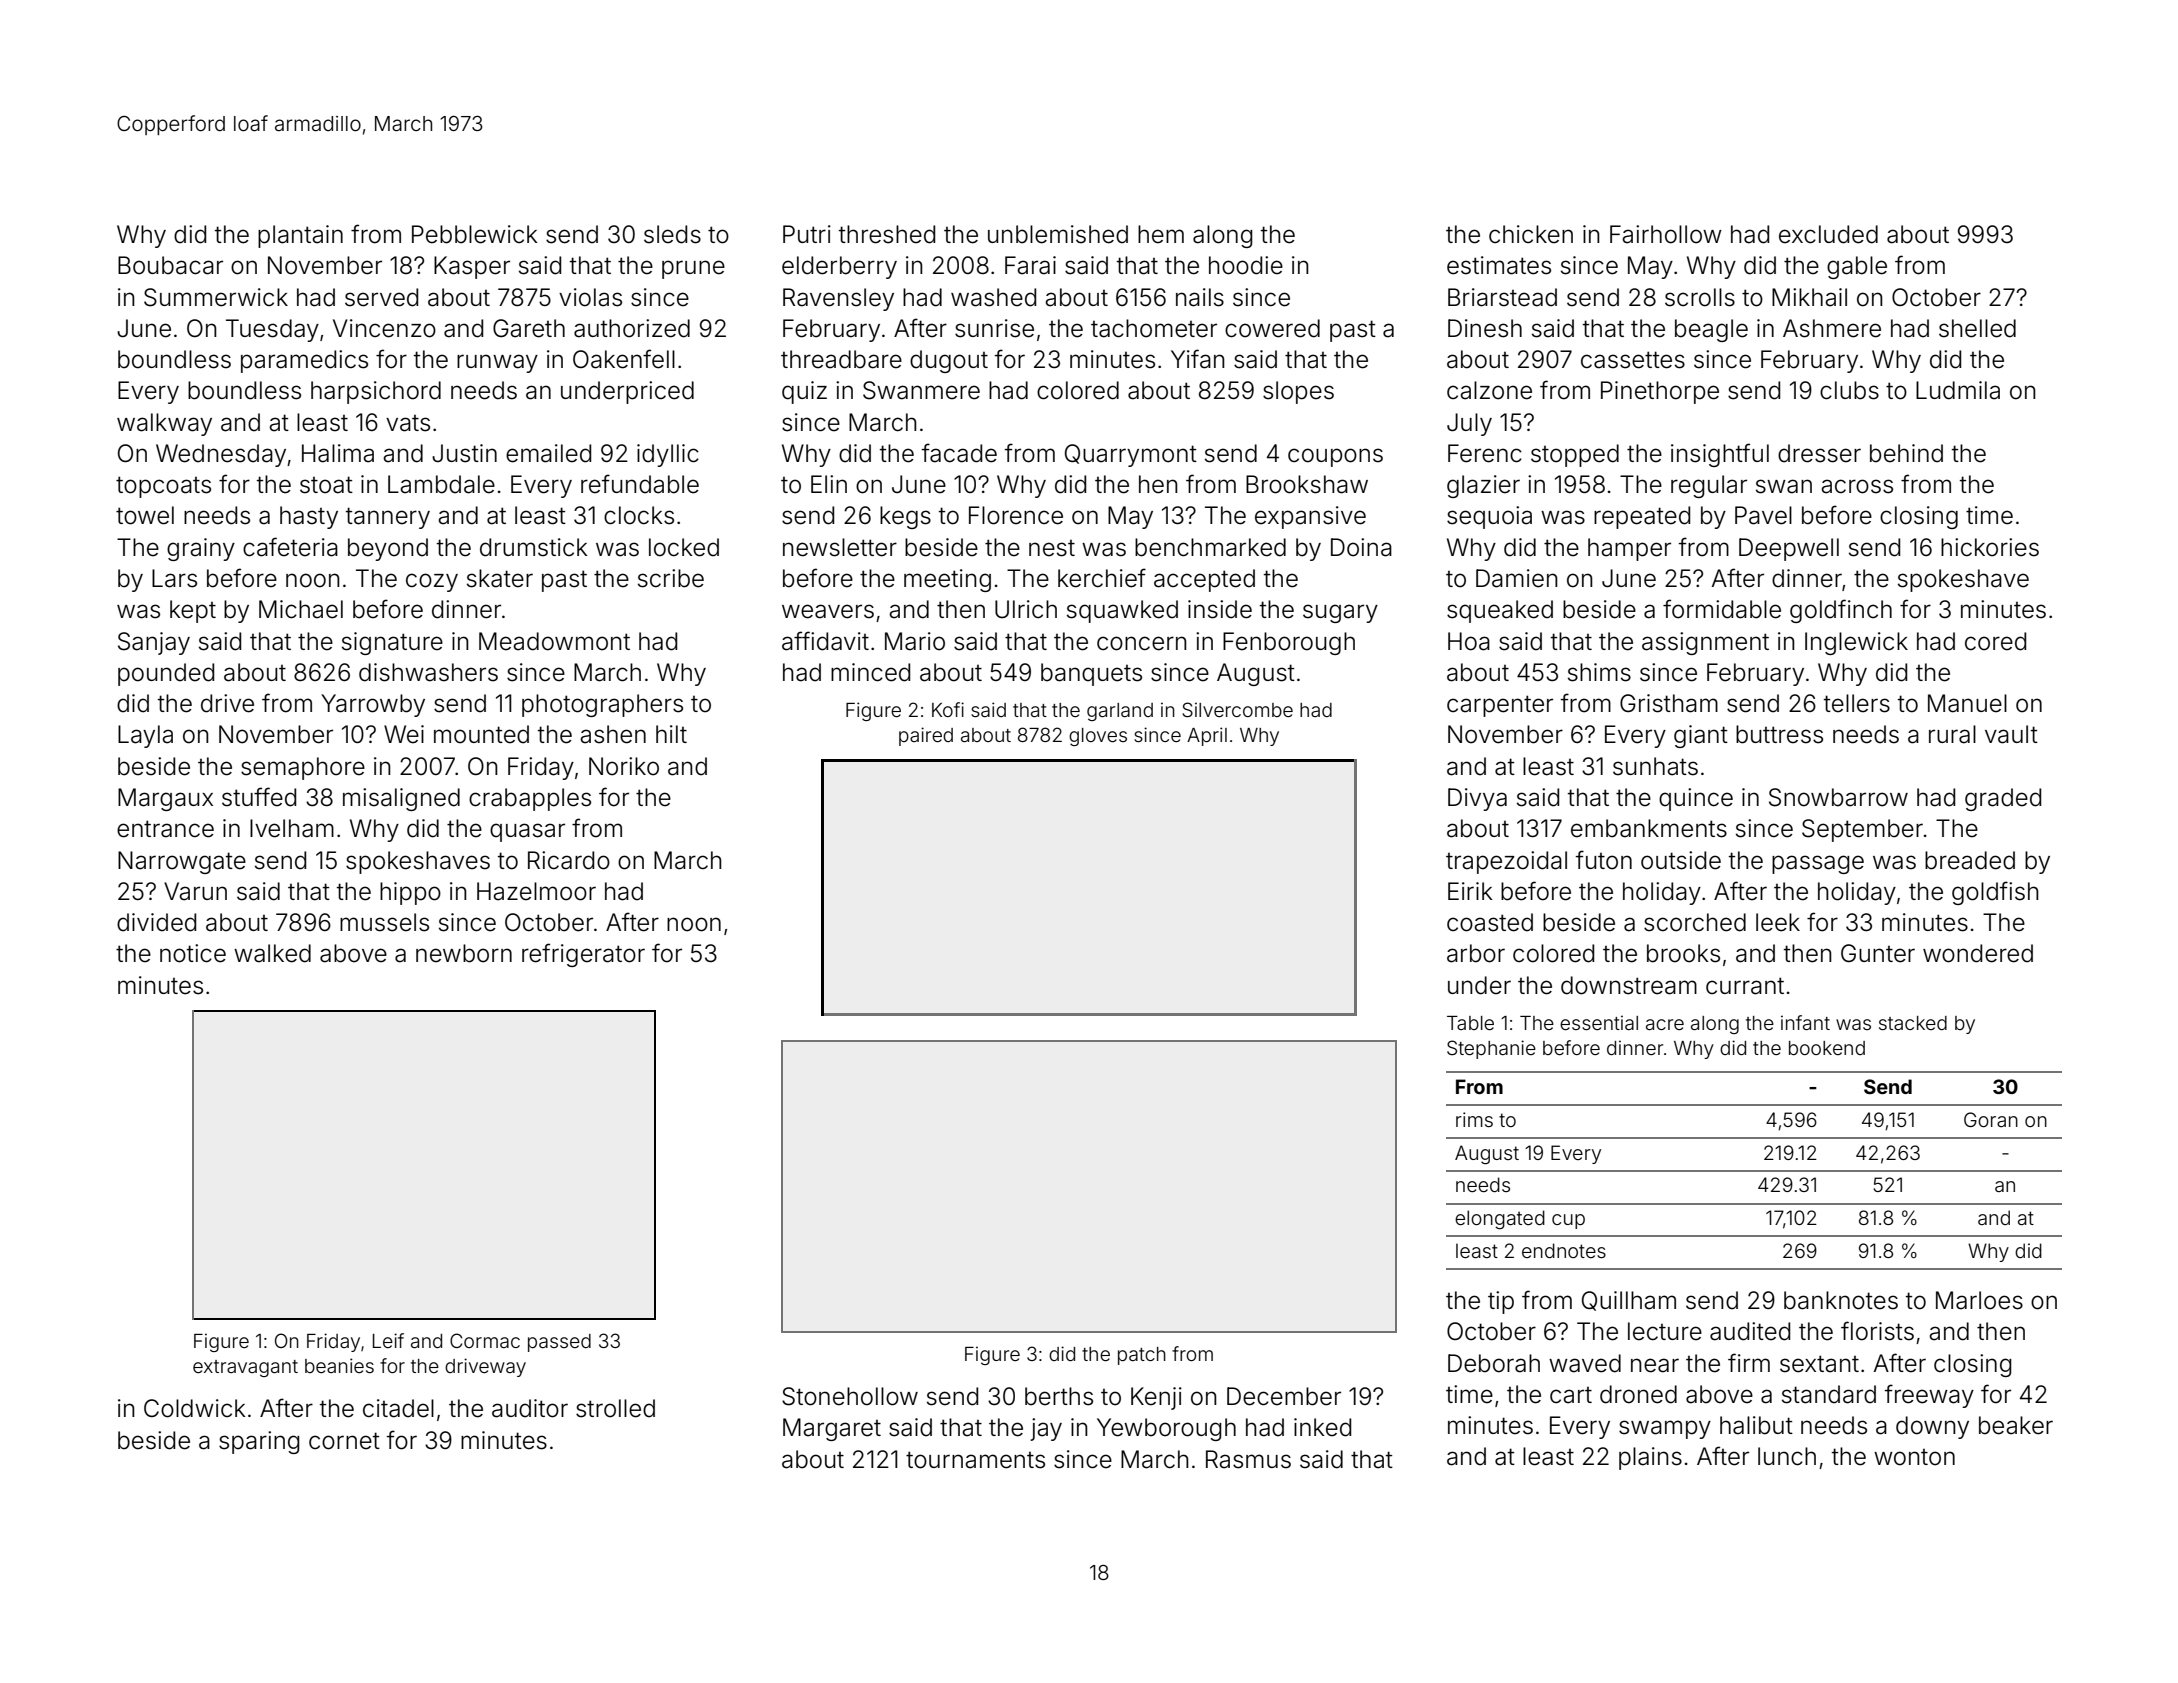  Describe the element at coordinates (1474, 1119) in the page. I see `rims` at that location.
